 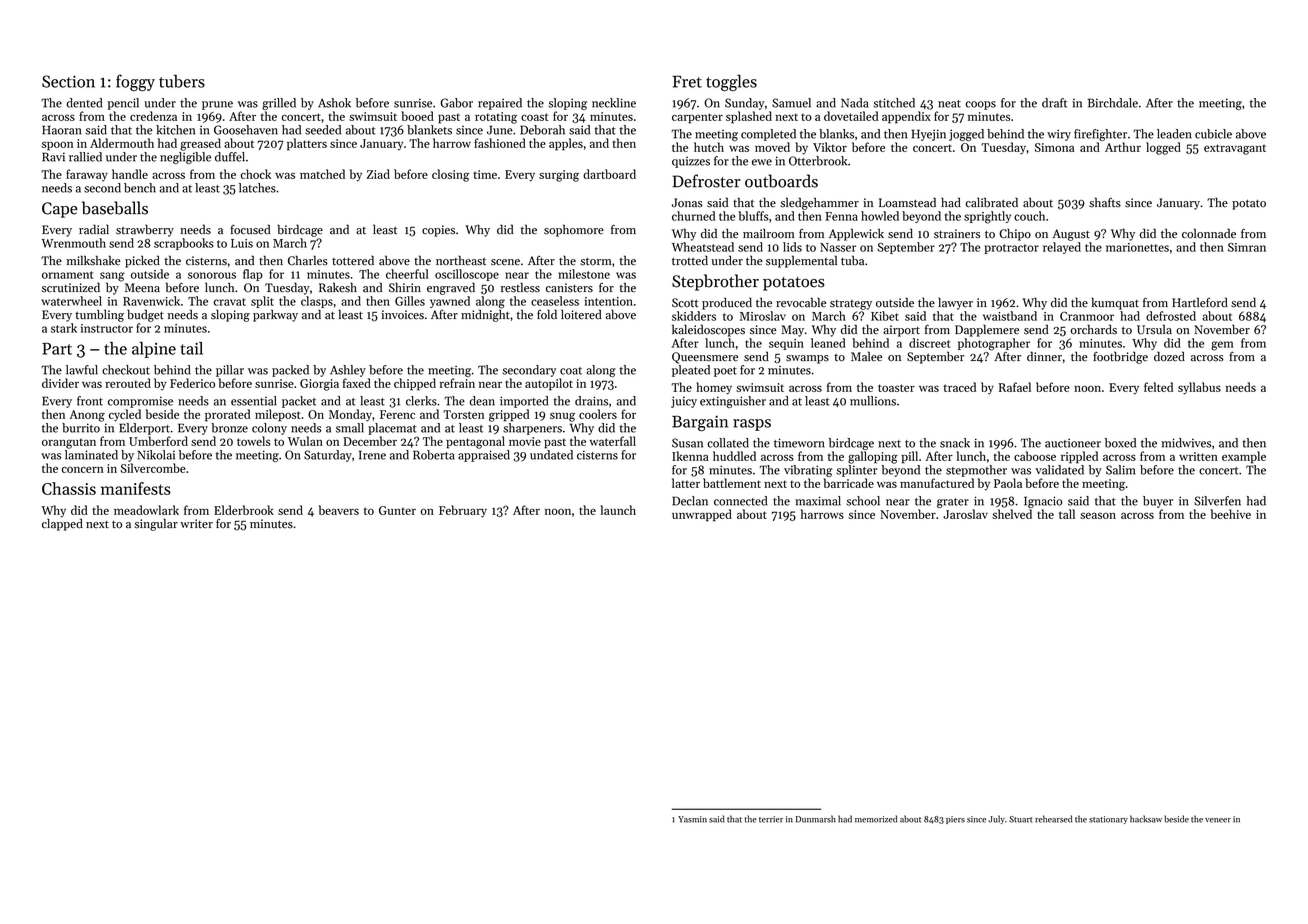 I want to click on singular, so click(x=156, y=524).
